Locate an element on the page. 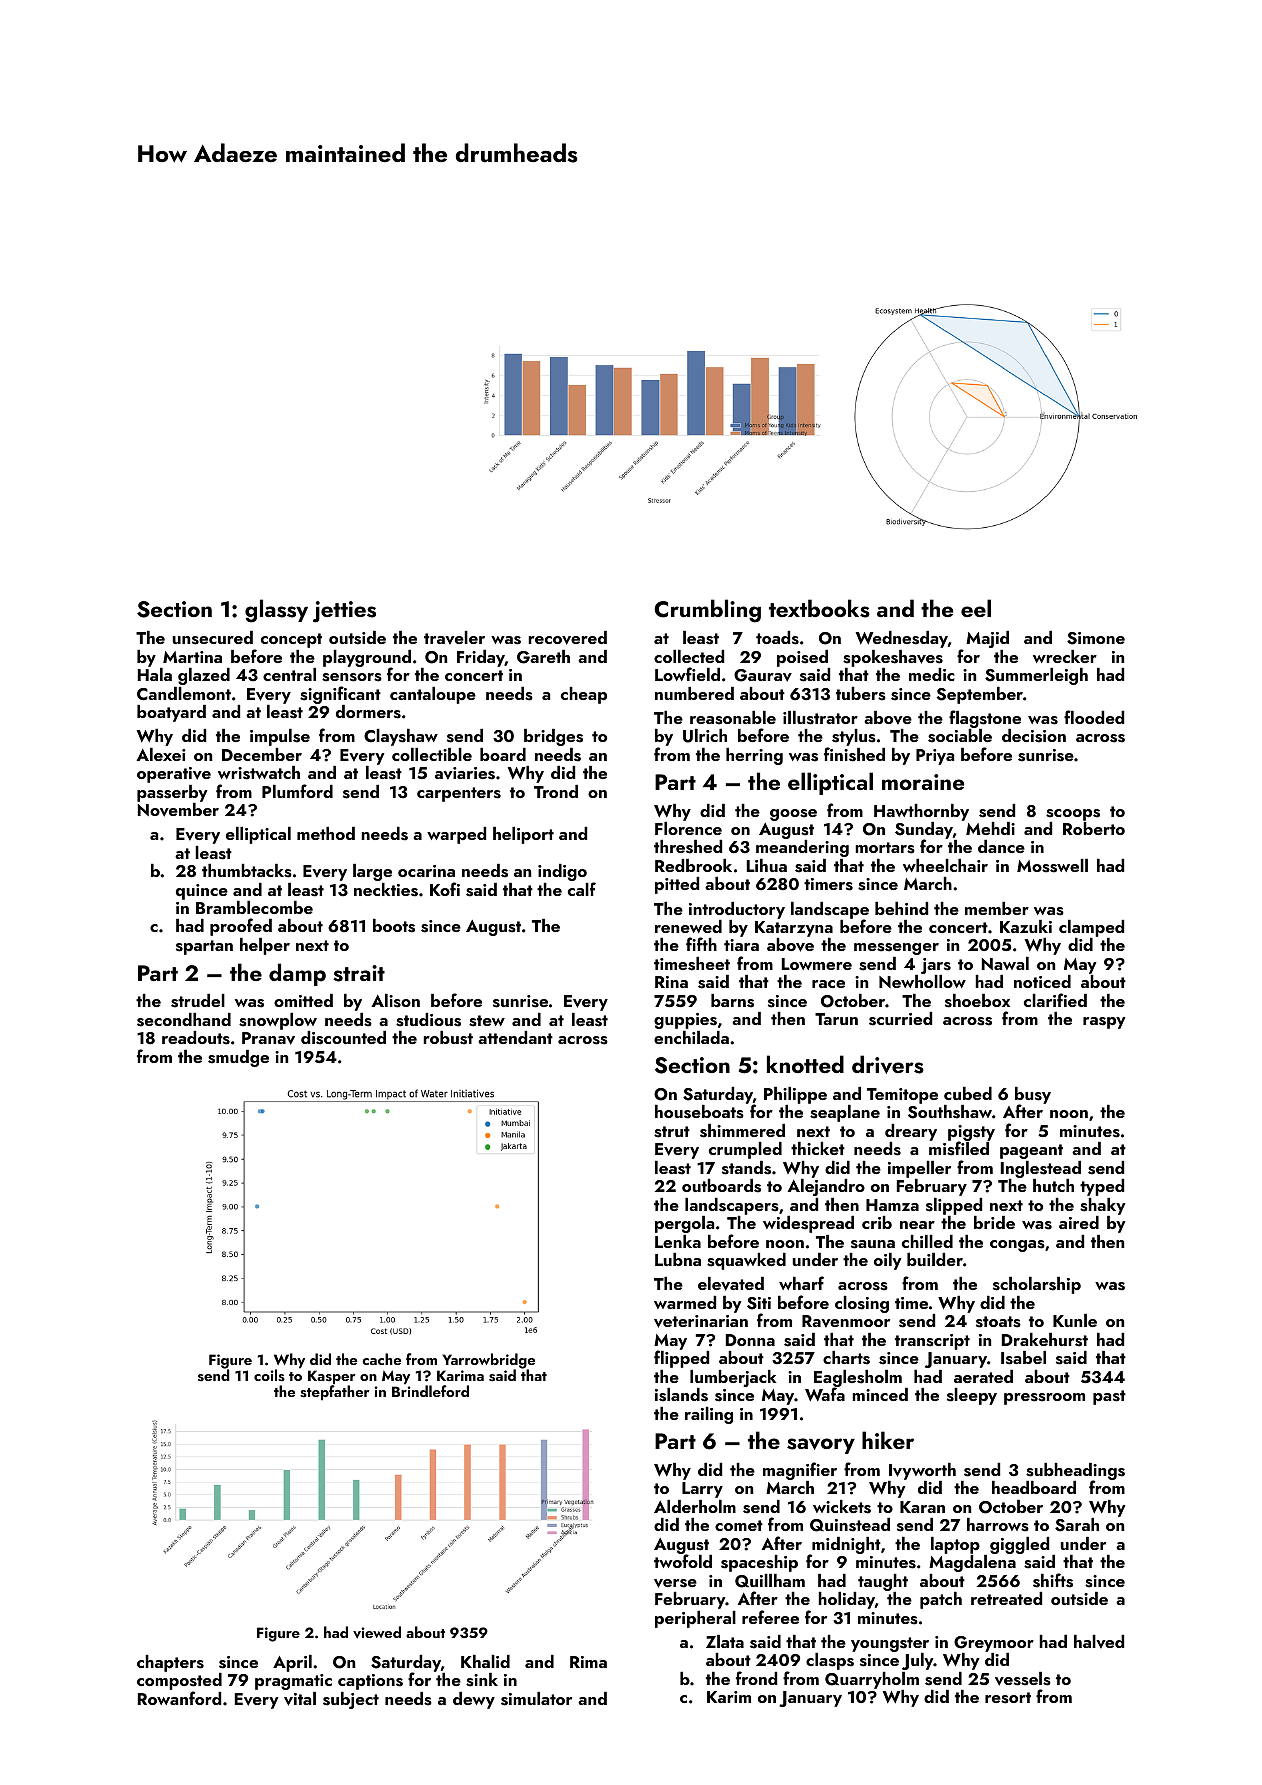 This page has width=1262, height=1785. passerby is located at coordinates (172, 793).
